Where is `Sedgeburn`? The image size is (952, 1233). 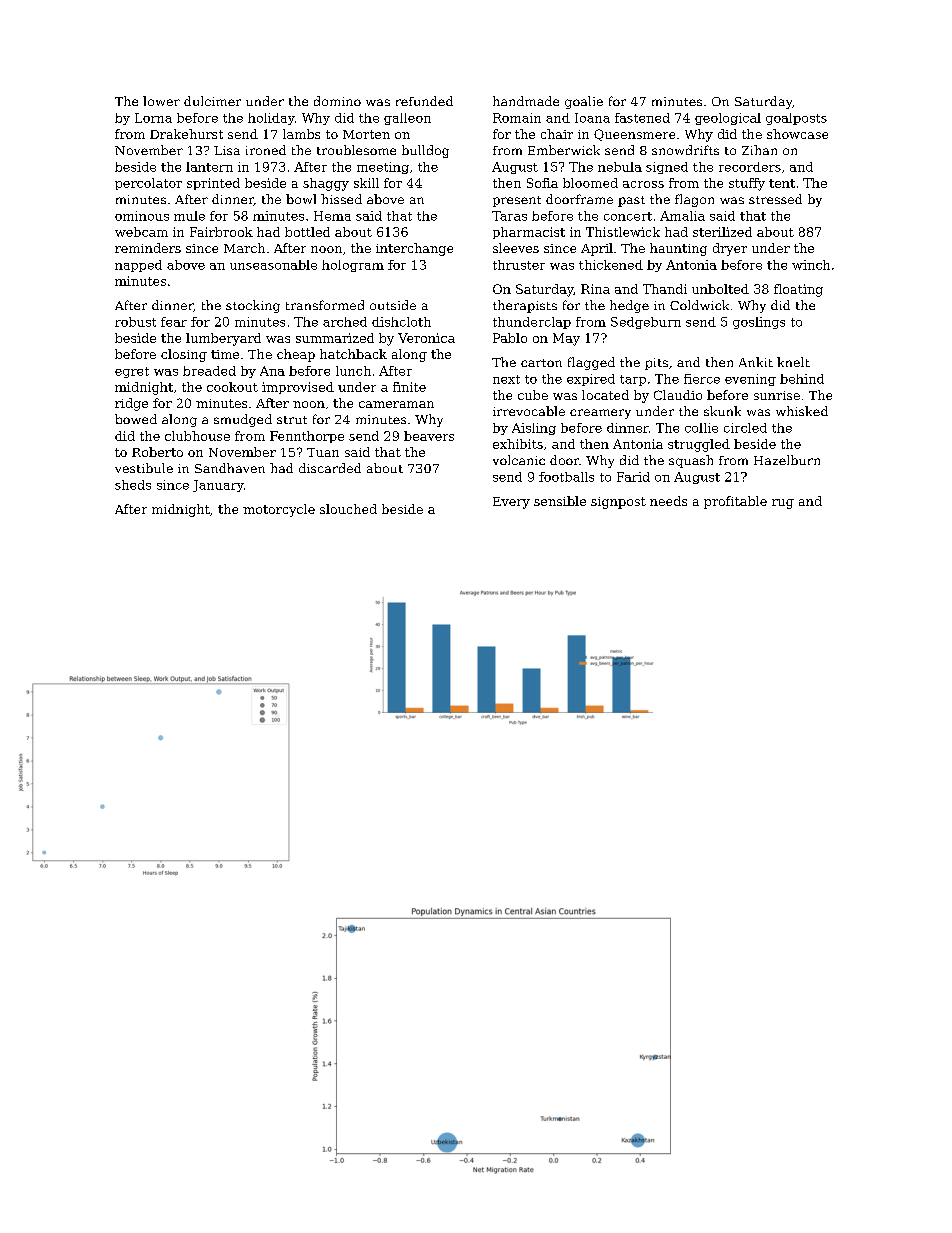
Sedgeburn is located at coordinates (646, 323).
